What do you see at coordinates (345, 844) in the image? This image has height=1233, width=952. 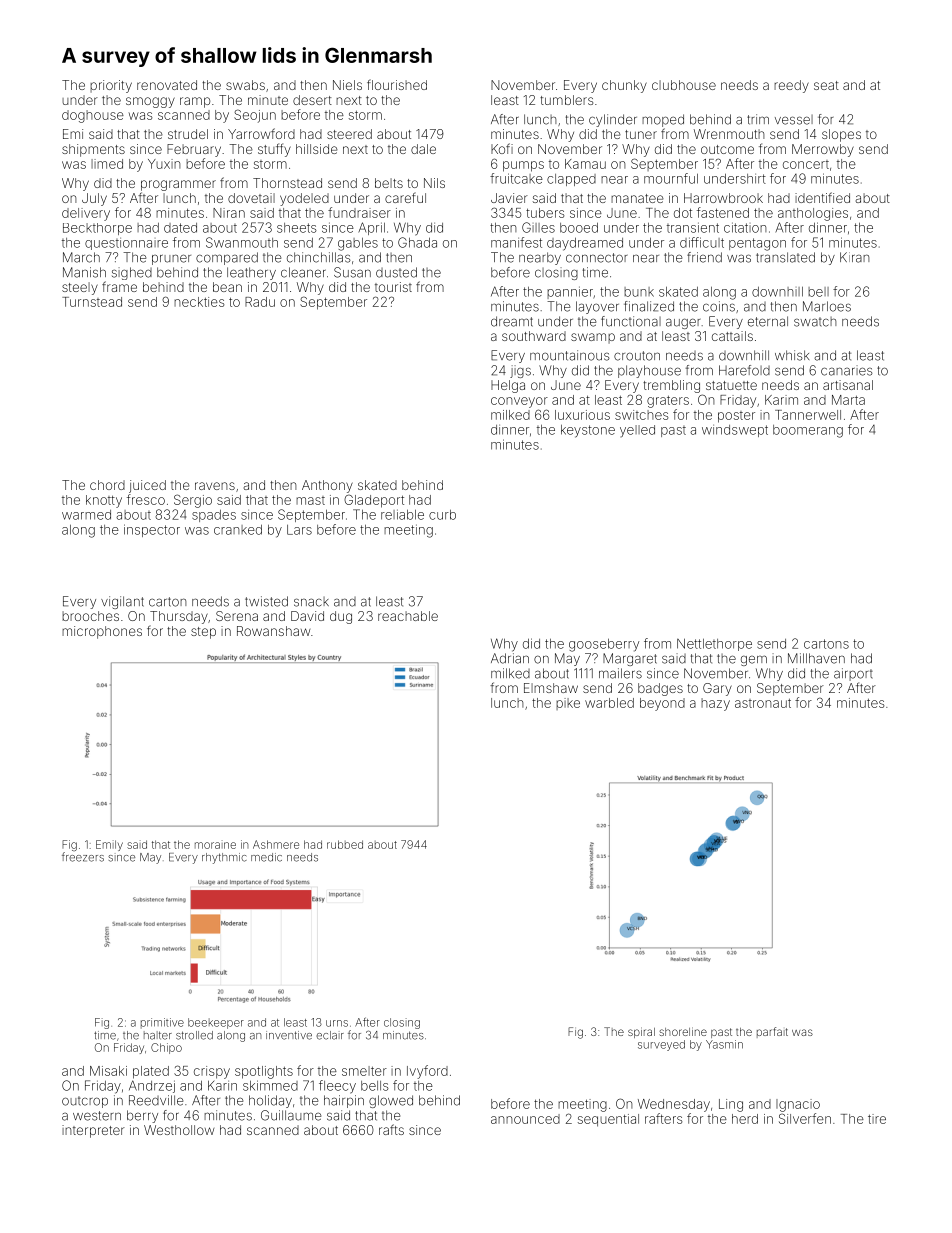 I see `rubbed` at bounding box center [345, 844].
